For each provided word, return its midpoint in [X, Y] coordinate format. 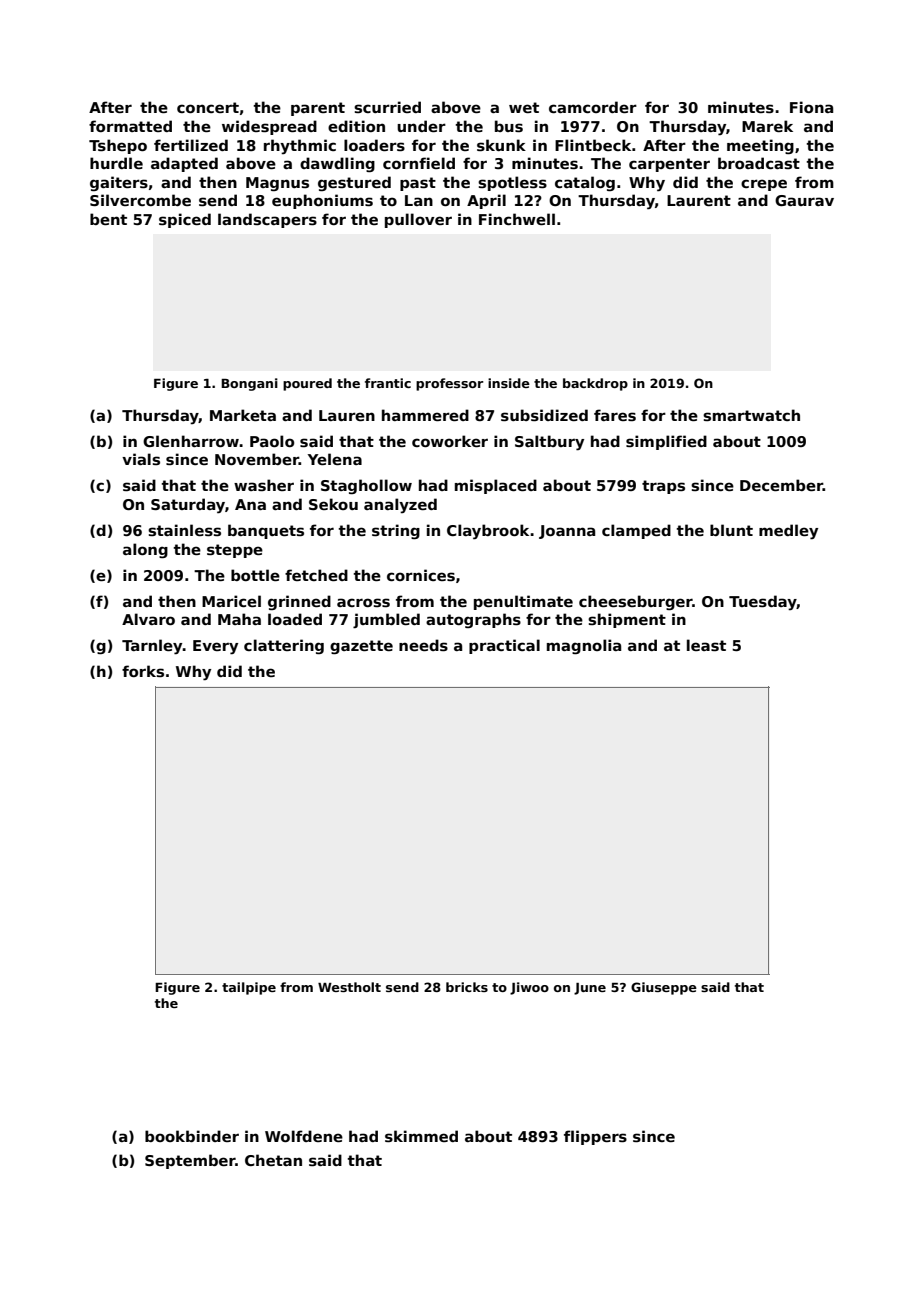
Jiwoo [529, 988]
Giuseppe [664, 988]
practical [504, 646]
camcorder [593, 107]
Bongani [249, 384]
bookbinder [192, 1136]
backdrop [595, 384]
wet [524, 107]
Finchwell [517, 219]
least [706, 645]
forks [143, 671]
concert [208, 107]
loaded [295, 619]
